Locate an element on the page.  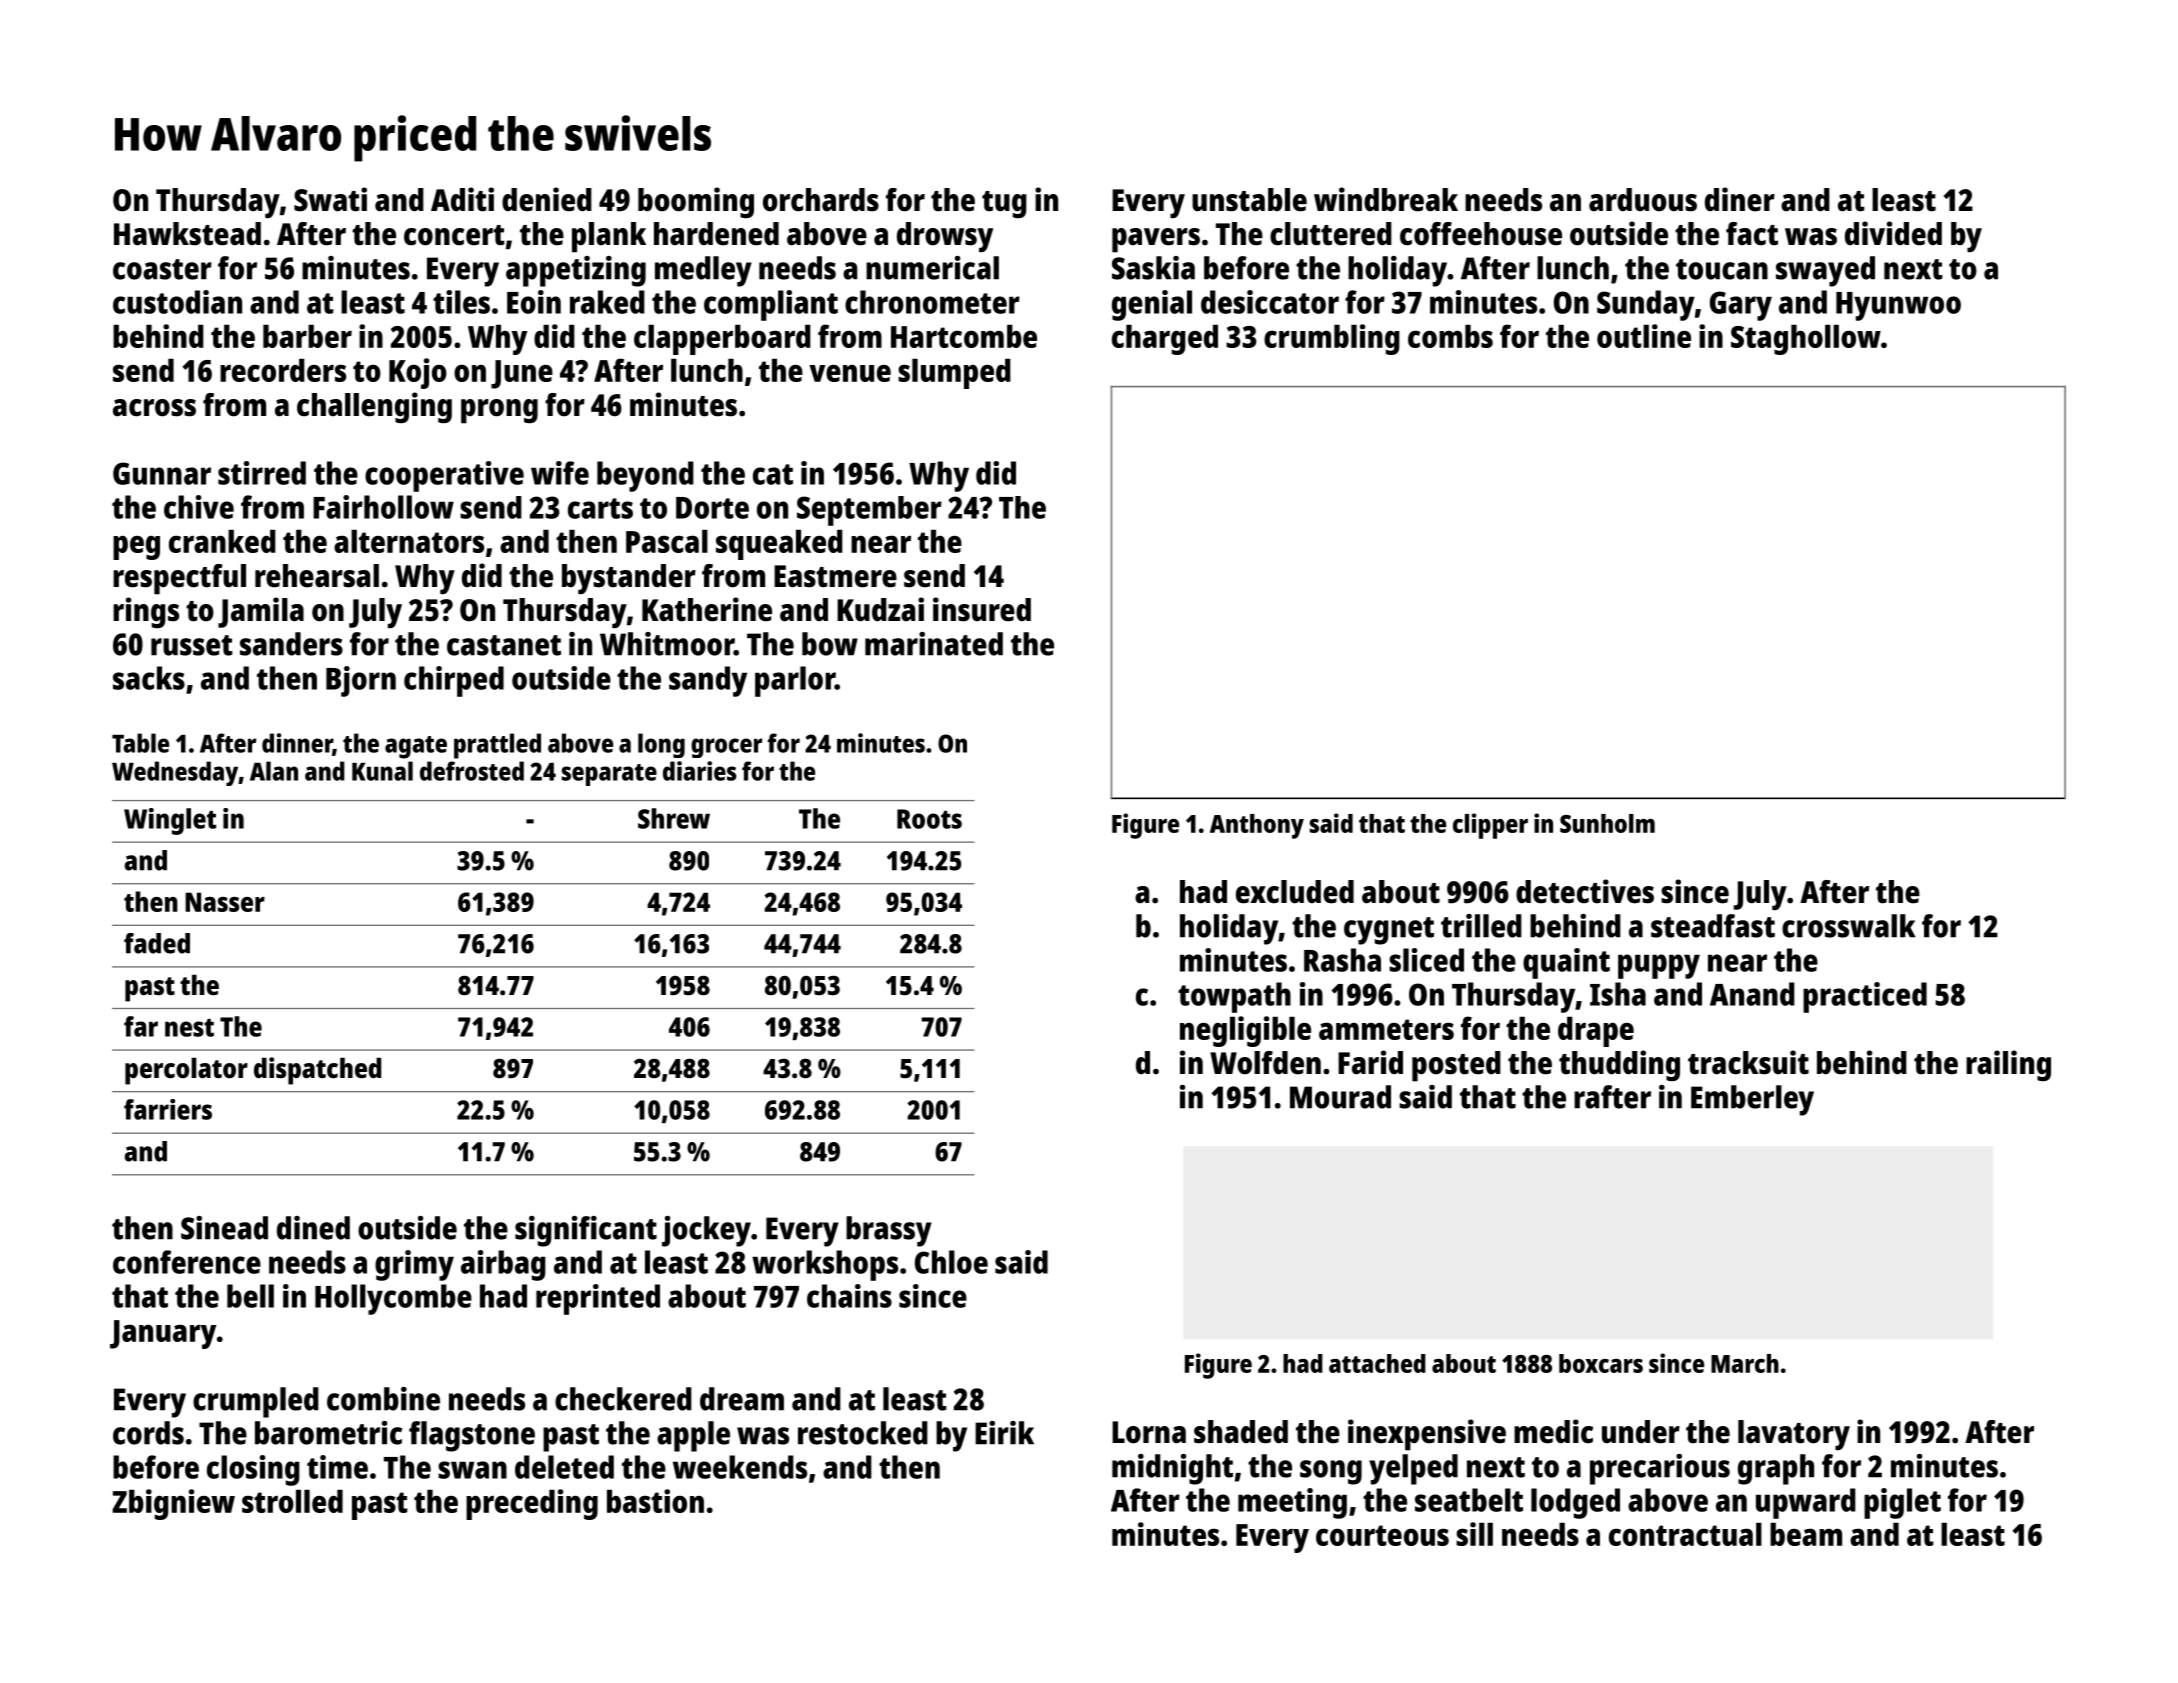
apple is located at coordinates (693, 1436).
